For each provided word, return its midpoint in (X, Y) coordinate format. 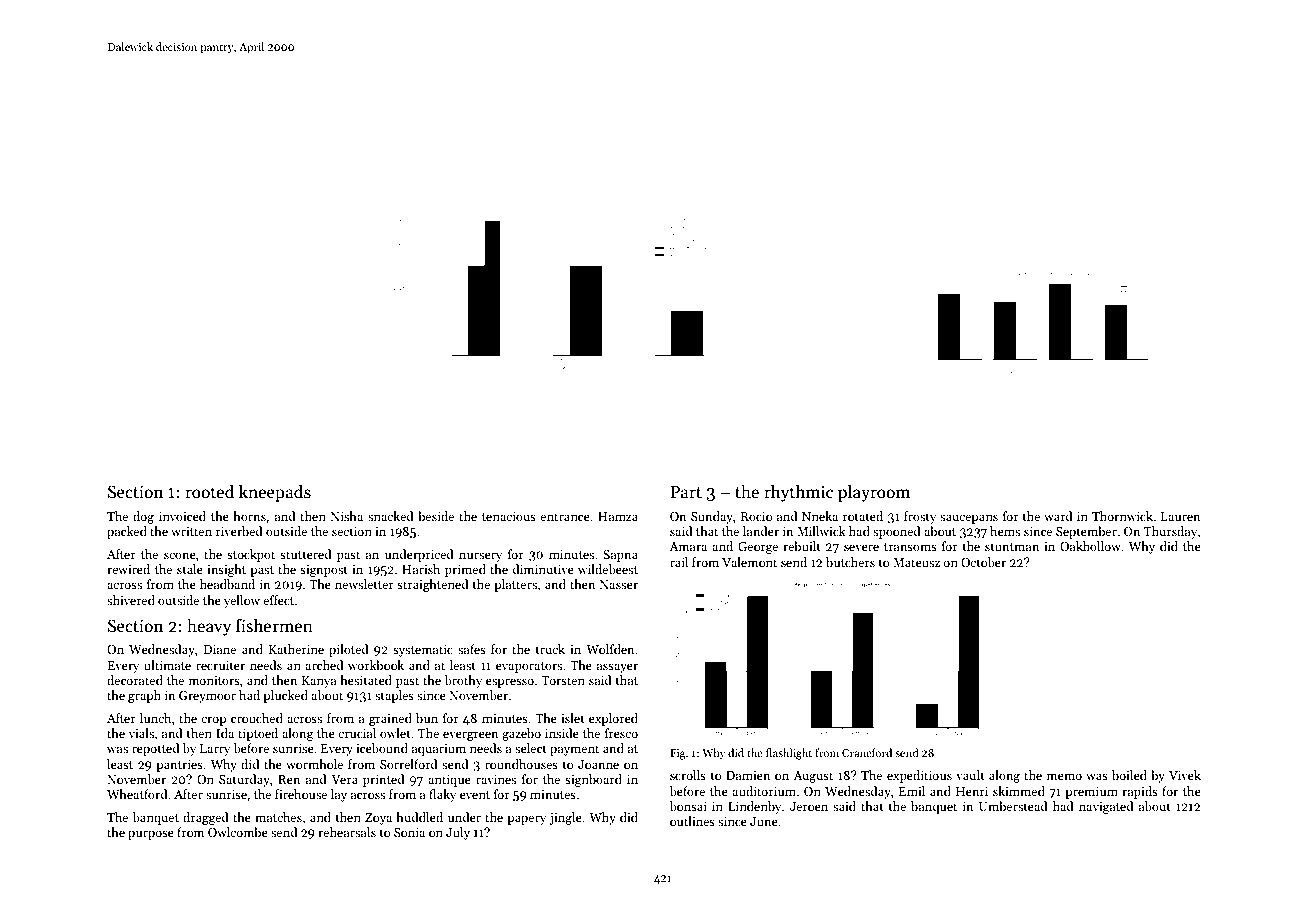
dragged (206, 818)
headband (227, 584)
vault (970, 775)
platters (515, 585)
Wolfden (610, 649)
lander (761, 531)
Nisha (347, 516)
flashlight (789, 754)
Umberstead (1013, 806)
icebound (382, 748)
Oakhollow (1090, 546)
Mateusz (916, 562)
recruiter (220, 665)
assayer (617, 668)
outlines (692, 821)
